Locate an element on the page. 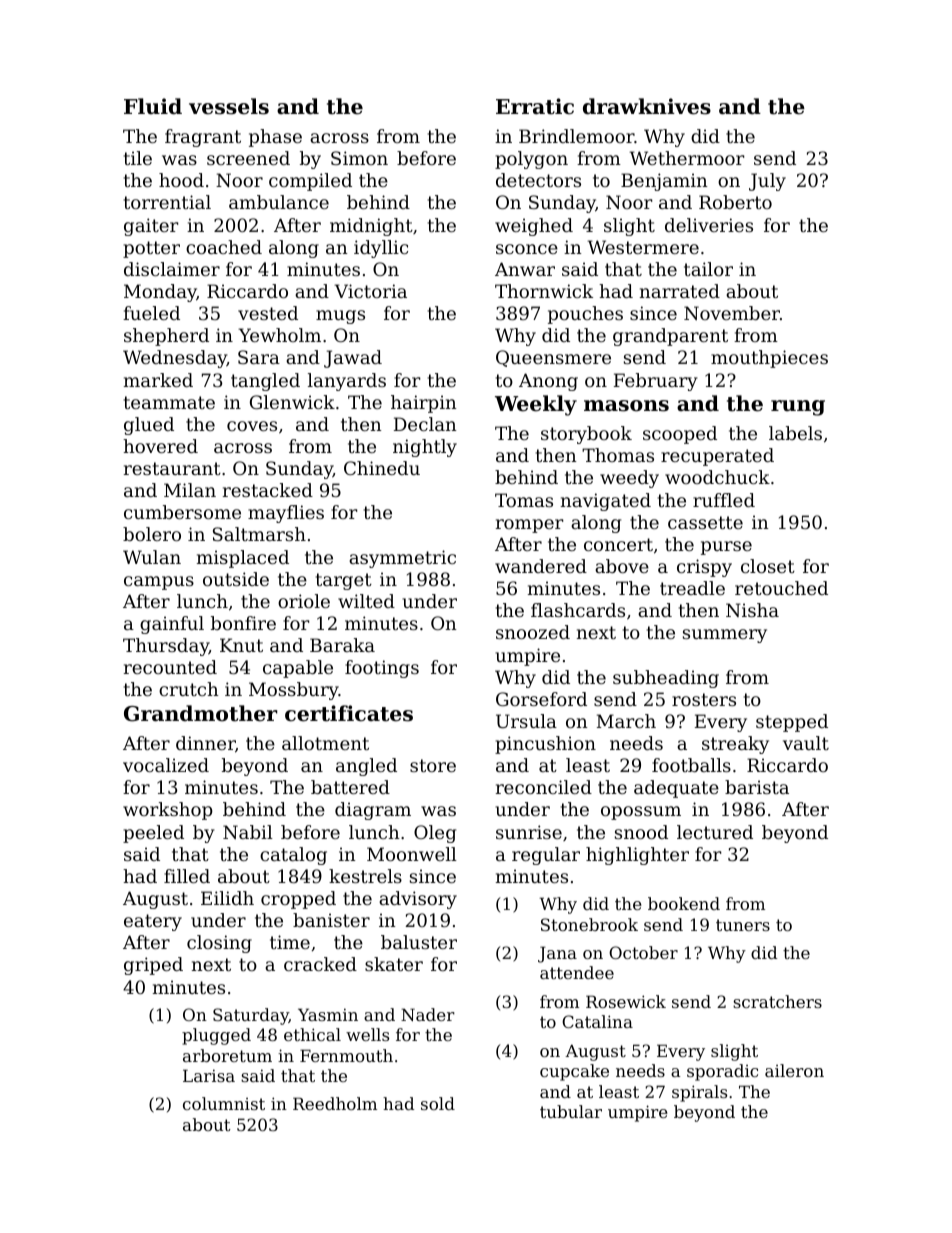 Image resolution: width=952 pixels, height=1233 pixels. vessels is located at coordinates (229, 106).
